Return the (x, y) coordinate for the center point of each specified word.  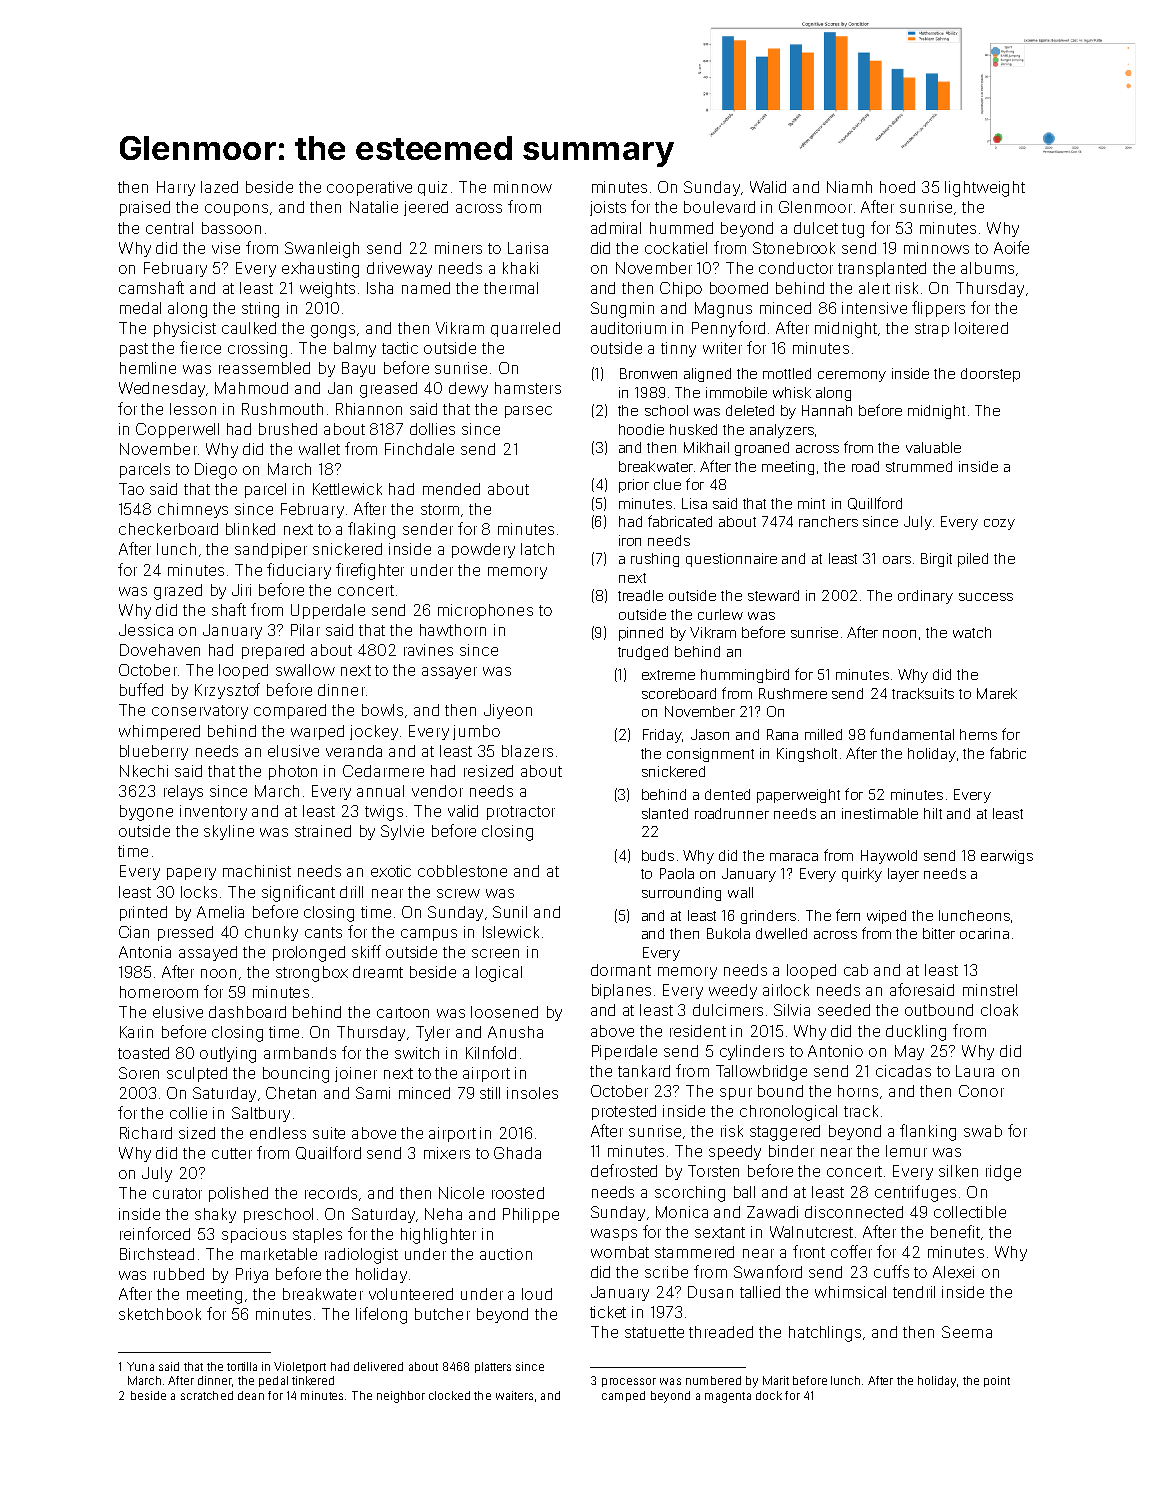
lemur (906, 1151)
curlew (720, 614)
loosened (504, 1012)
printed (143, 913)
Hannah (827, 410)
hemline (148, 368)
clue (667, 484)
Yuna (140, 1366)
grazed (178, 592)
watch (972, 632)
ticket (608, 1312)
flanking (928, 1132)
